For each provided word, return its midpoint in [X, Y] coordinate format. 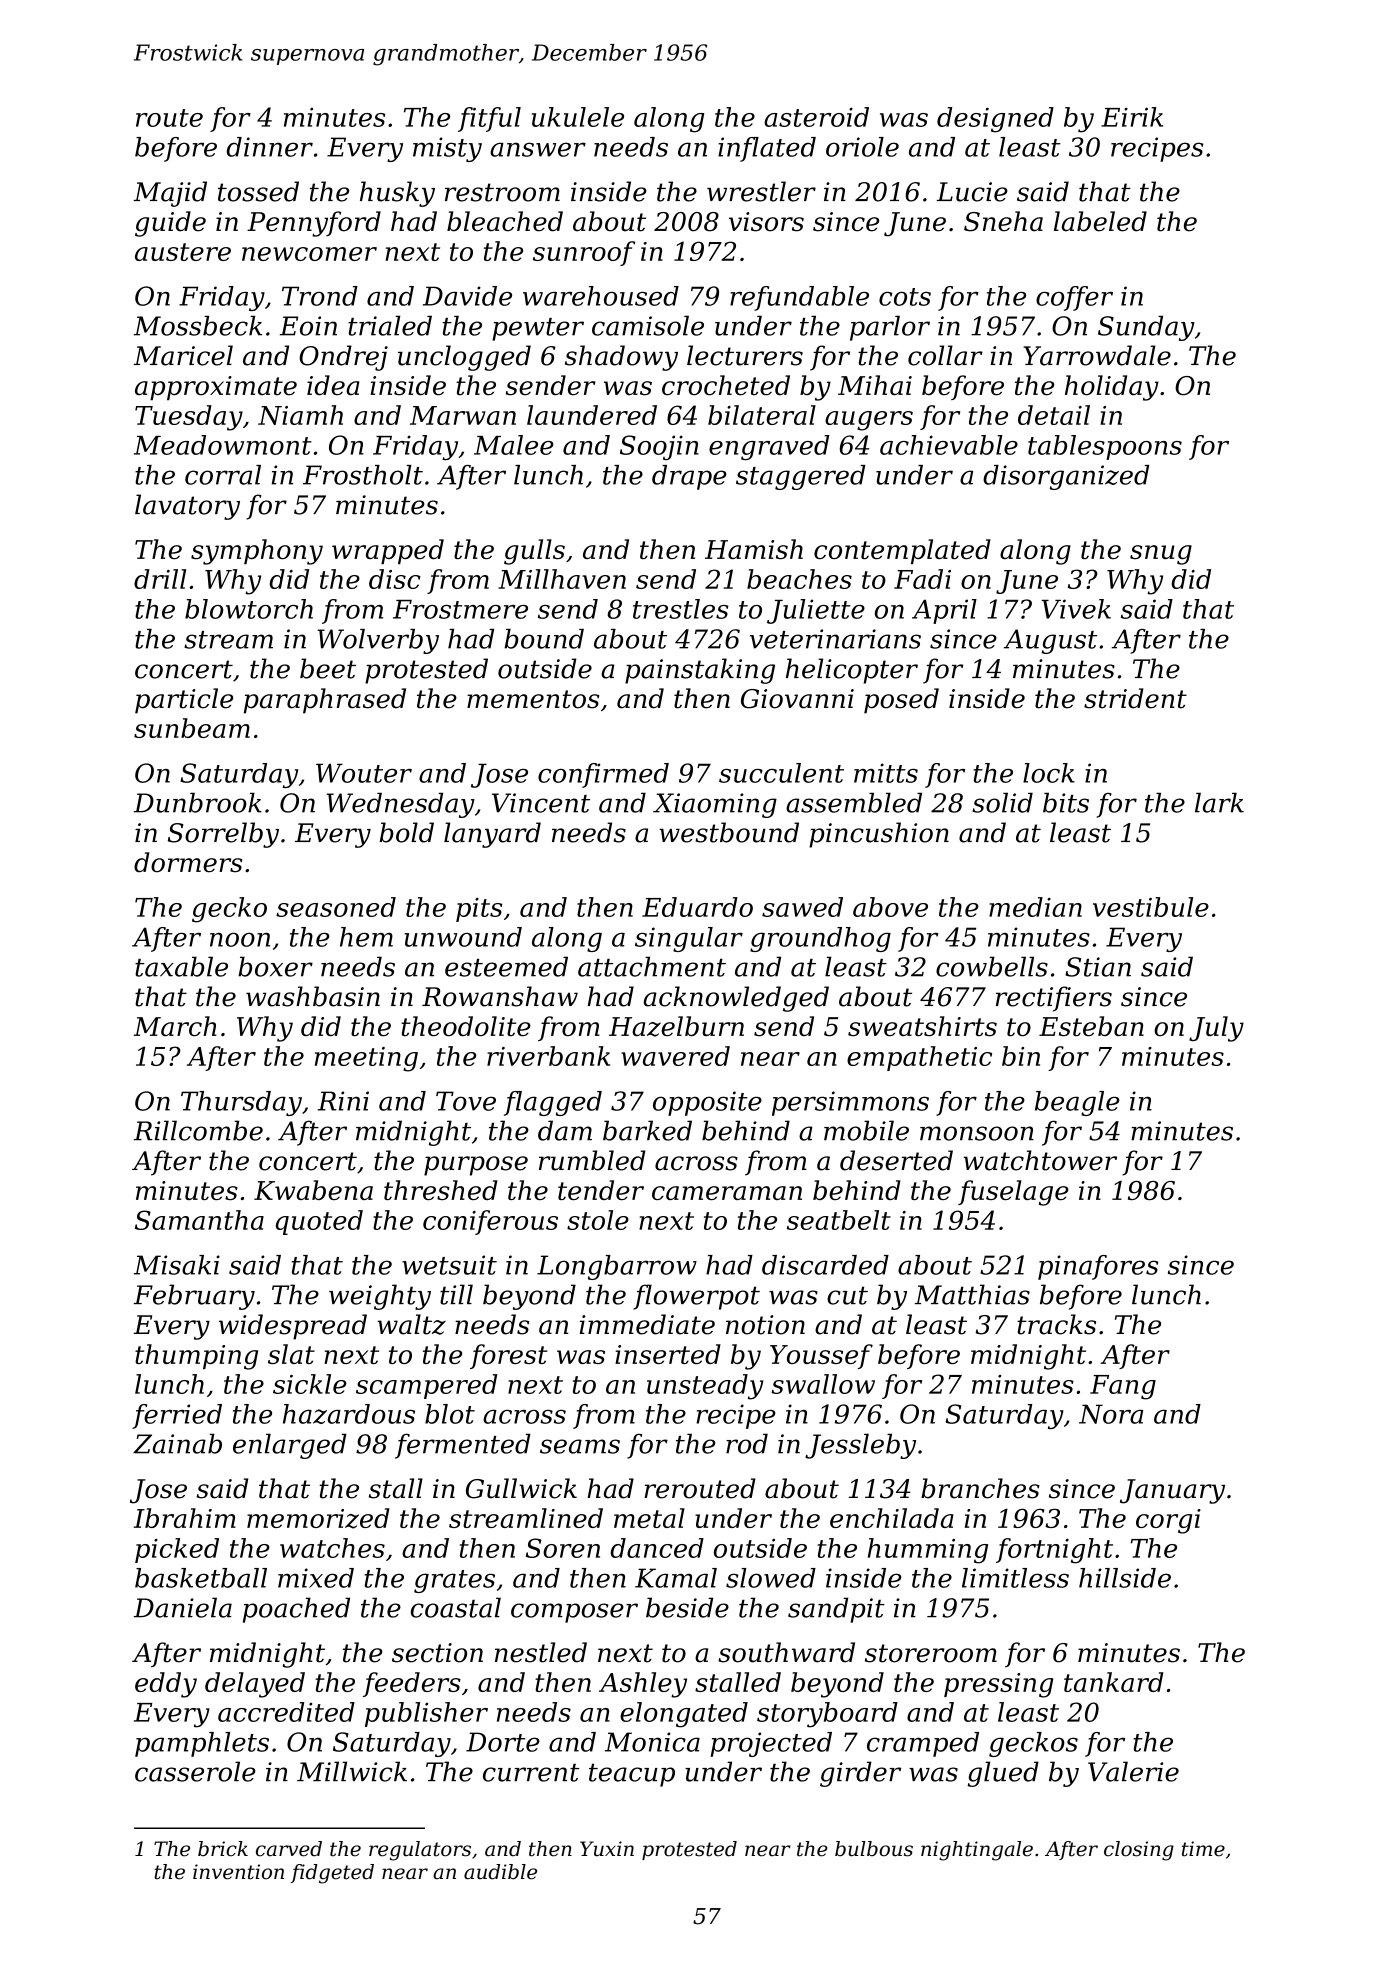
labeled [1100, 221]
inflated [767, 149]
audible [500, 1872]
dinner [270, 147]
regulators [420, 1851]
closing [1139, 1851]
